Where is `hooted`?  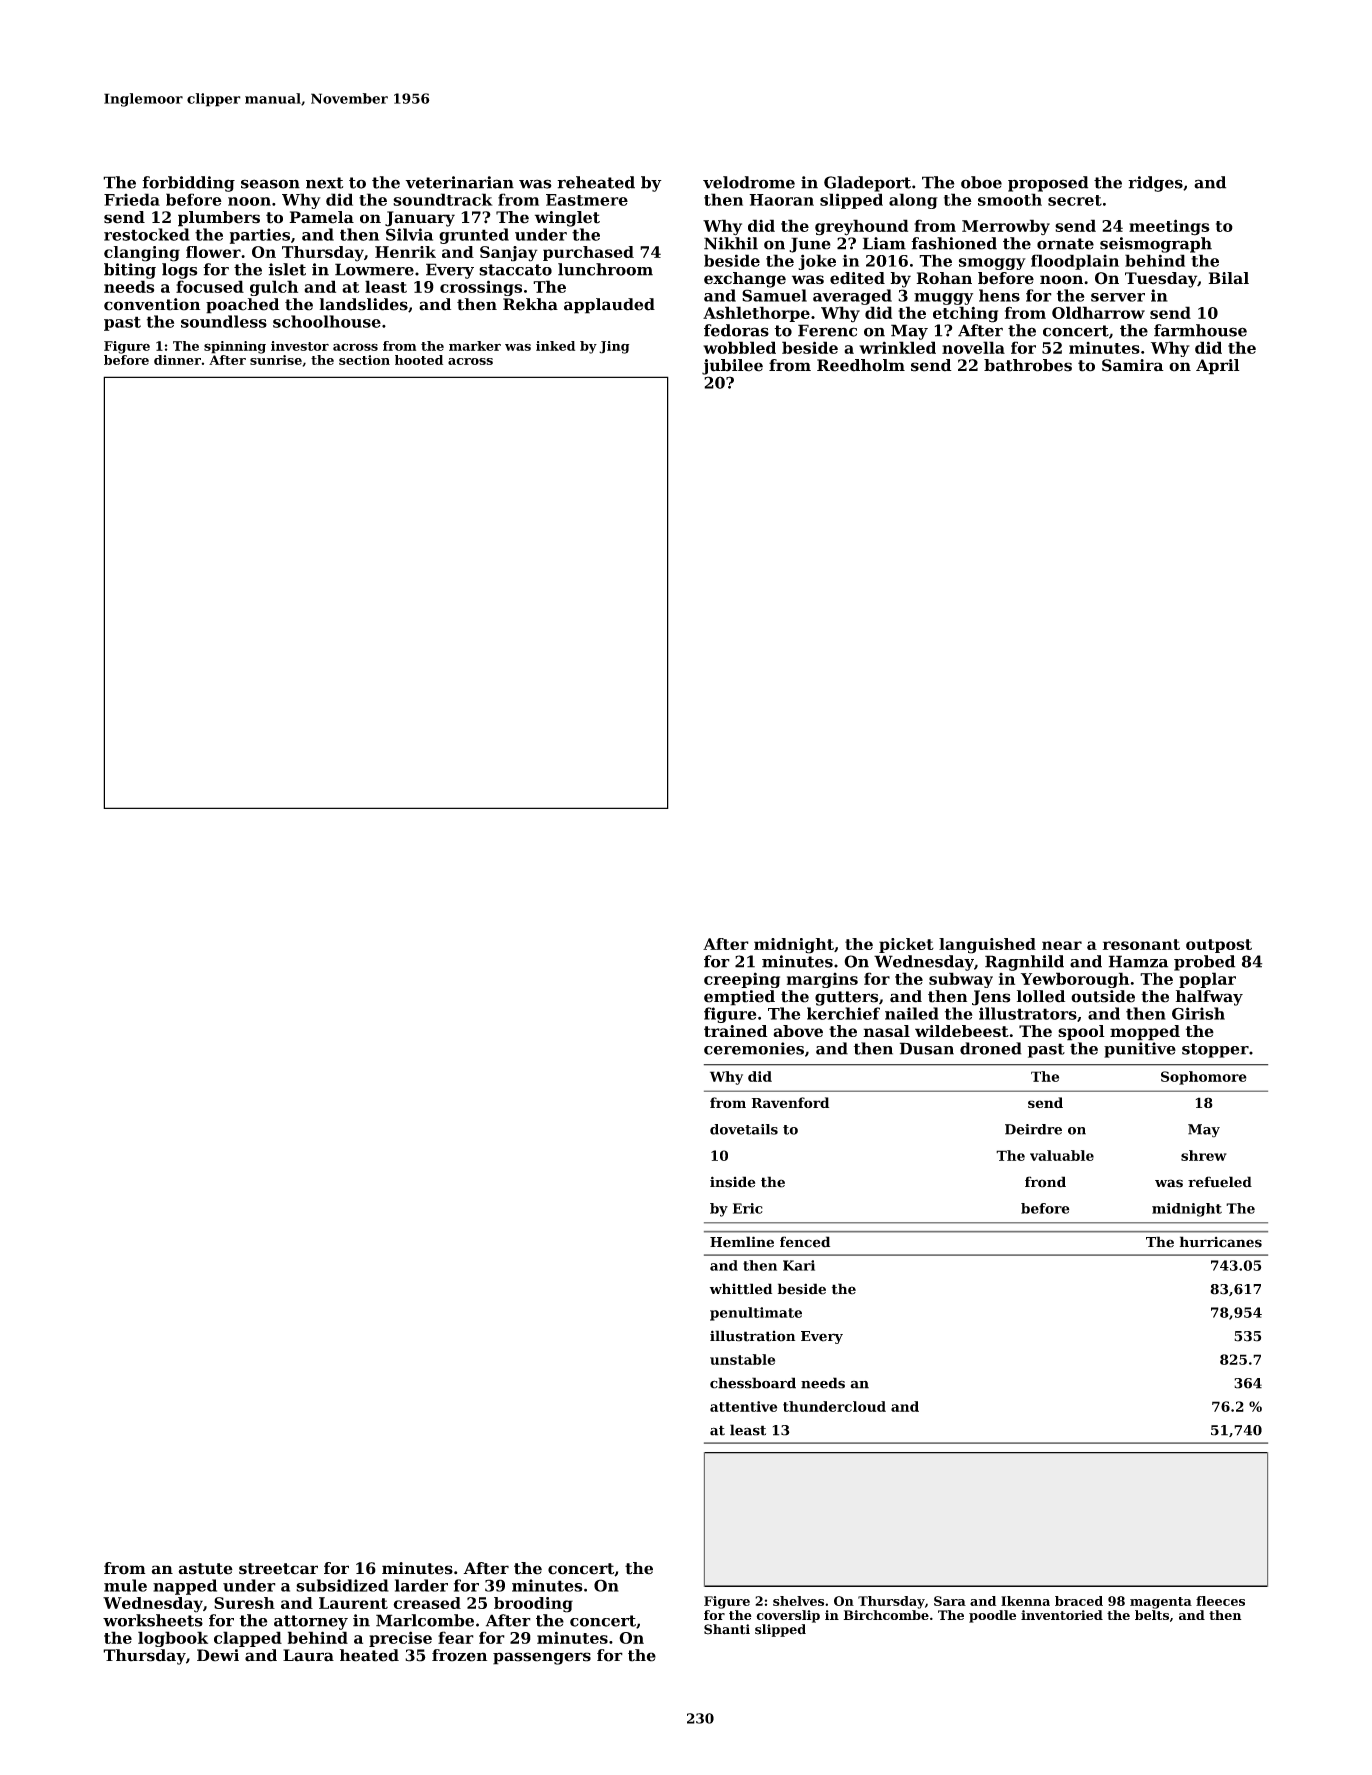
hooted is located at coordinates (419, 360).
